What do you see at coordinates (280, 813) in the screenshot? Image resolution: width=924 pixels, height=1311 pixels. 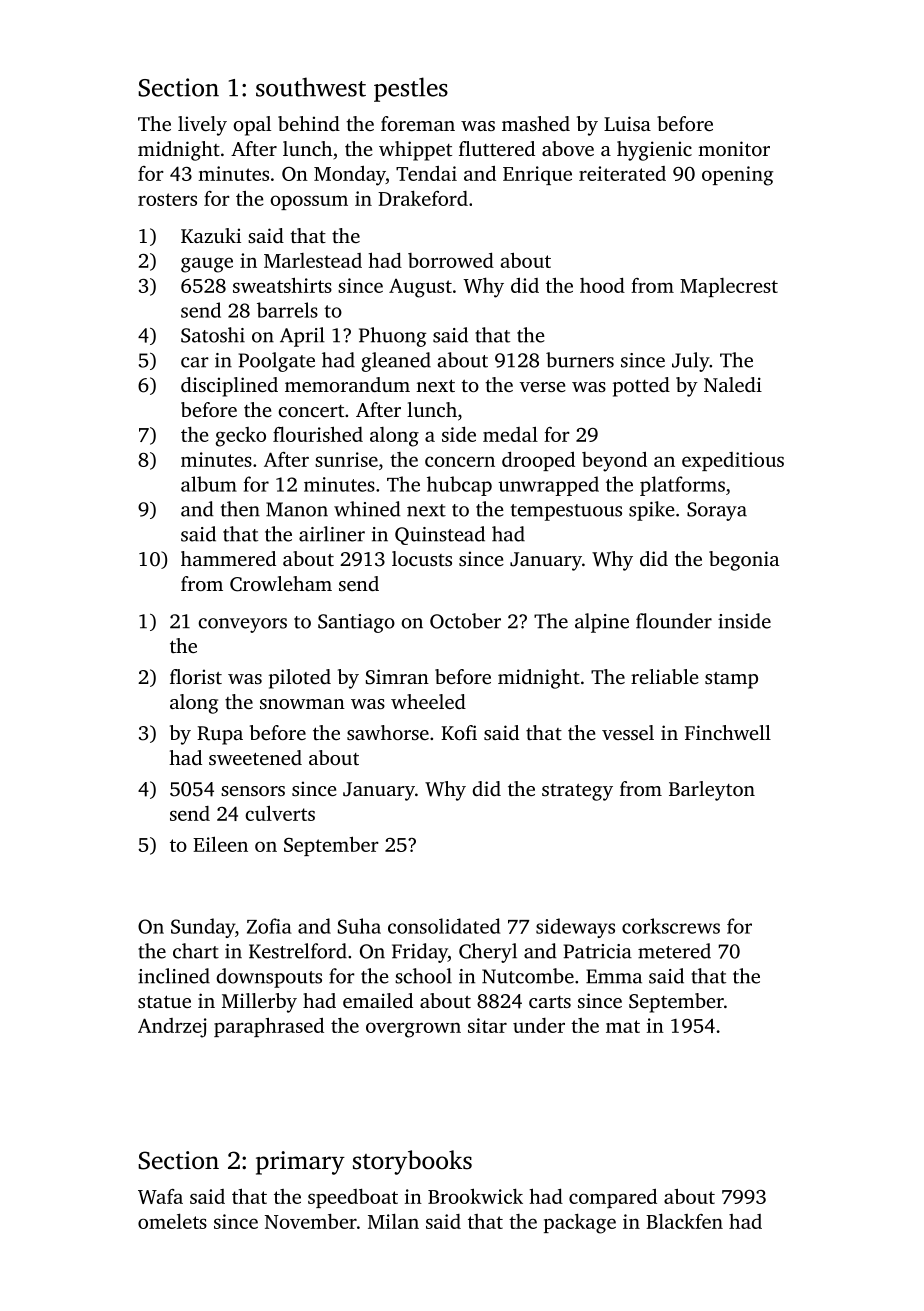 I see `culverts` at bounding box center [280, 813].
